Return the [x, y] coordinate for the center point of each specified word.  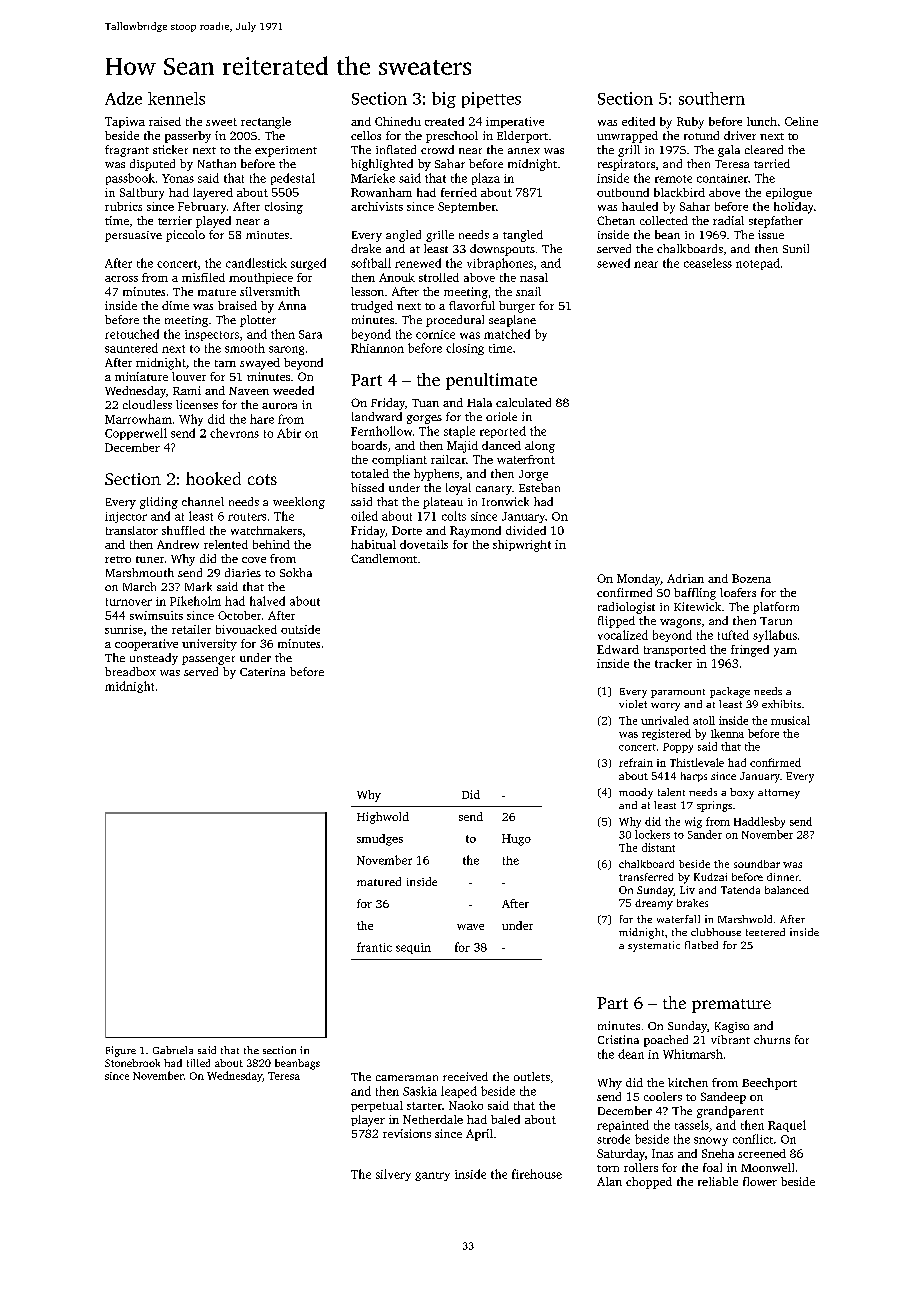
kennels [176, 98]
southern [712, 98]
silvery [393, 1175]
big [444, 100]
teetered [765, 932]
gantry [432, 1176]
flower [760, 1181]
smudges [380, 840]
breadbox [130, 671]
